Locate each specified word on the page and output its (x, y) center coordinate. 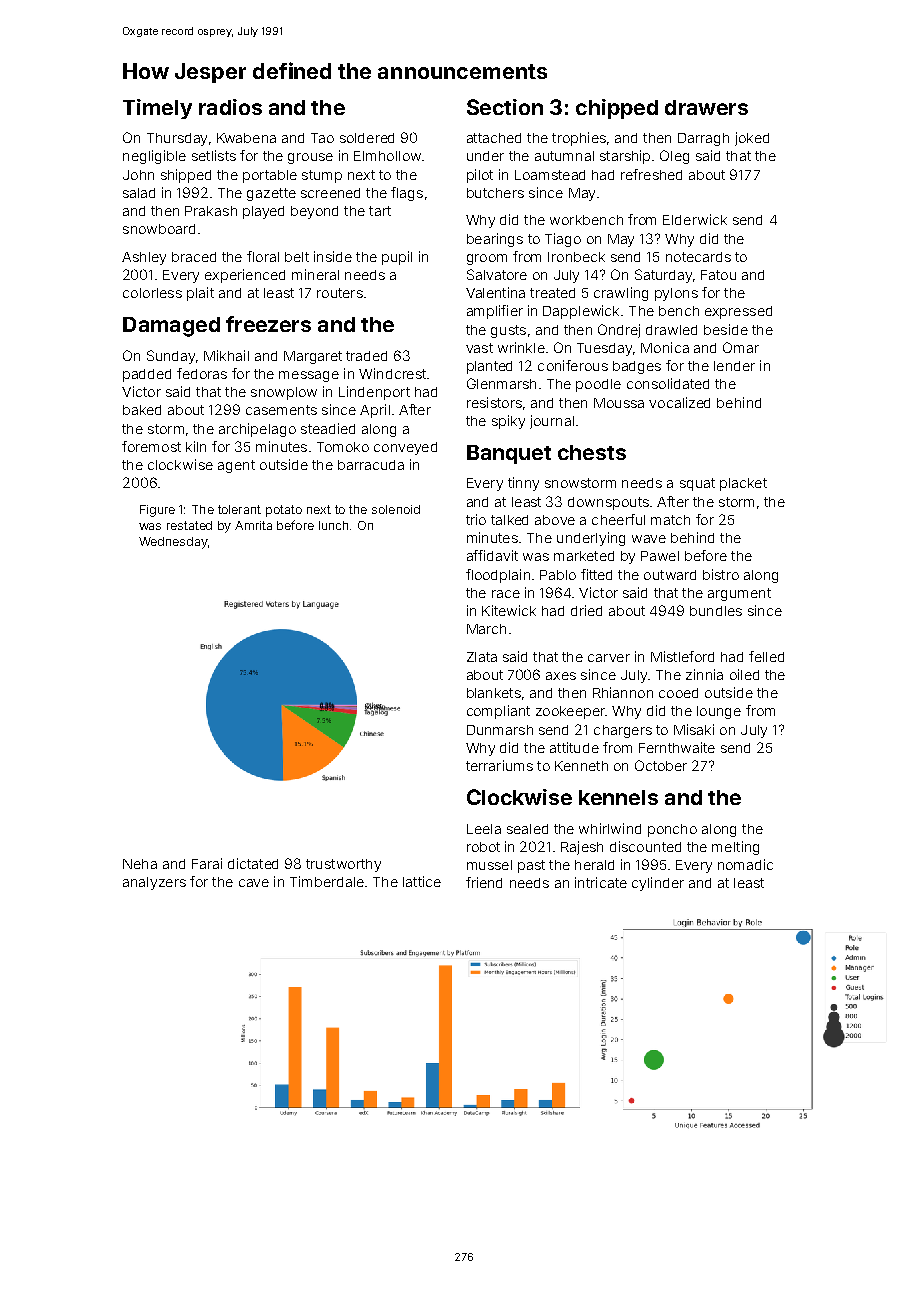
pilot (480, 176)
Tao (322, 138)
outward (670, 575)
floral (263, 256)
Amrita (253, 525)
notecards (698, 257)
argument (739, 594)
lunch (333, 525)
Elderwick (695, 219)
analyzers (154, 883)
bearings (495, 240)
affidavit (492, 555)
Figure (157, 511)
